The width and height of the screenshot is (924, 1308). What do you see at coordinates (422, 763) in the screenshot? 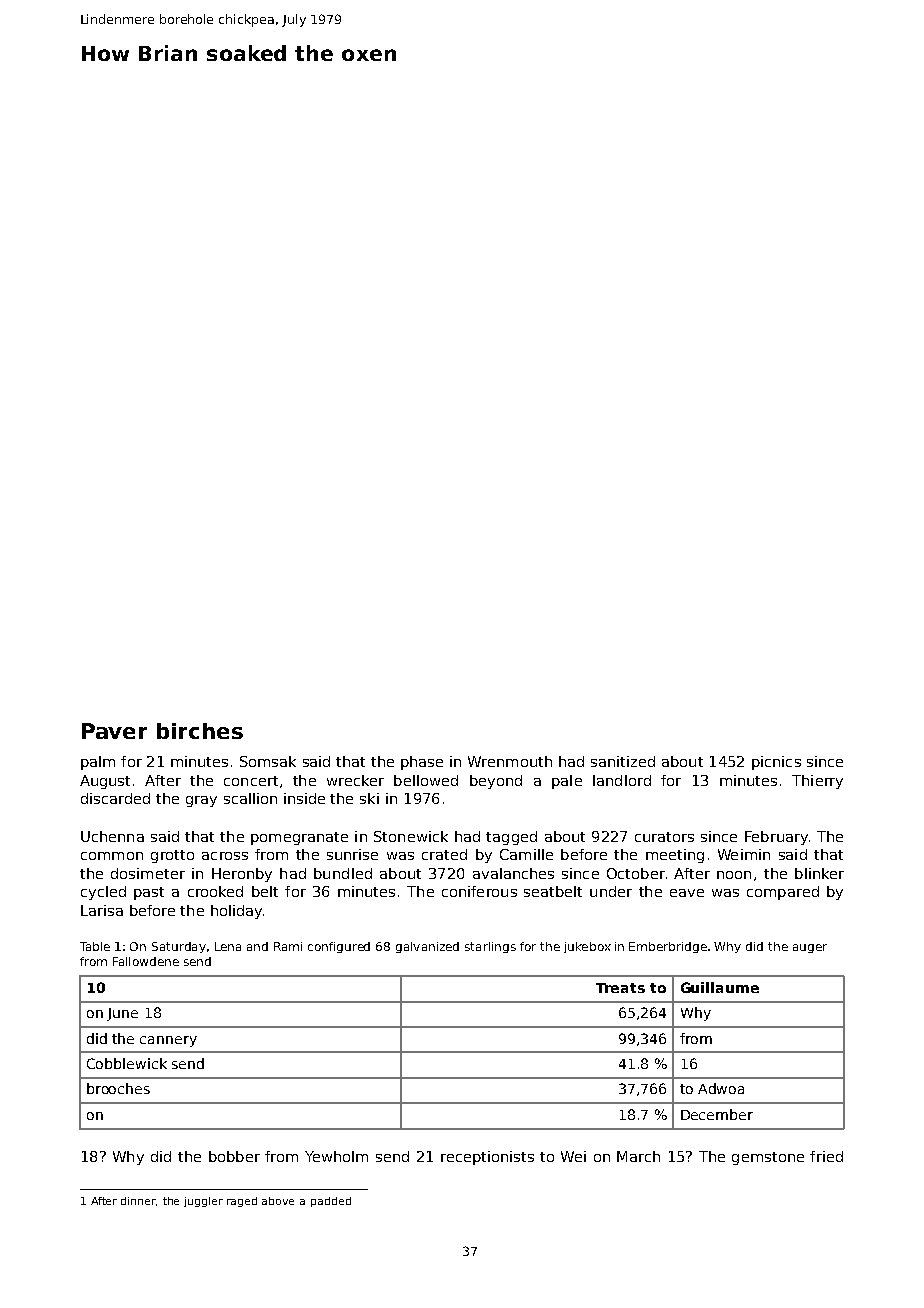
I see `phase` at bounding box center [422, 763].
